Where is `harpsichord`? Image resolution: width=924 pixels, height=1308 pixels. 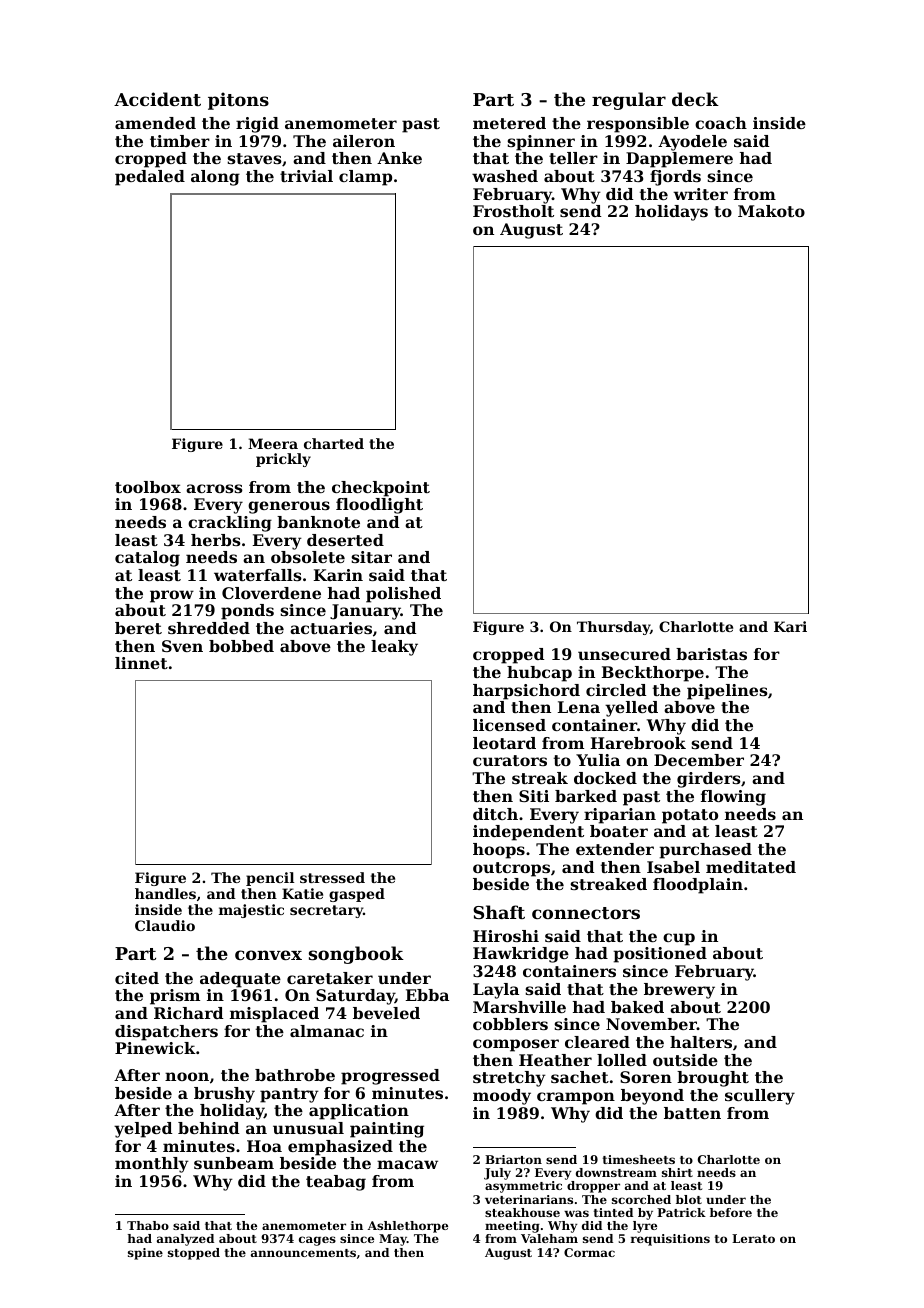
harpsichord is located at coordinates (526, 692).
